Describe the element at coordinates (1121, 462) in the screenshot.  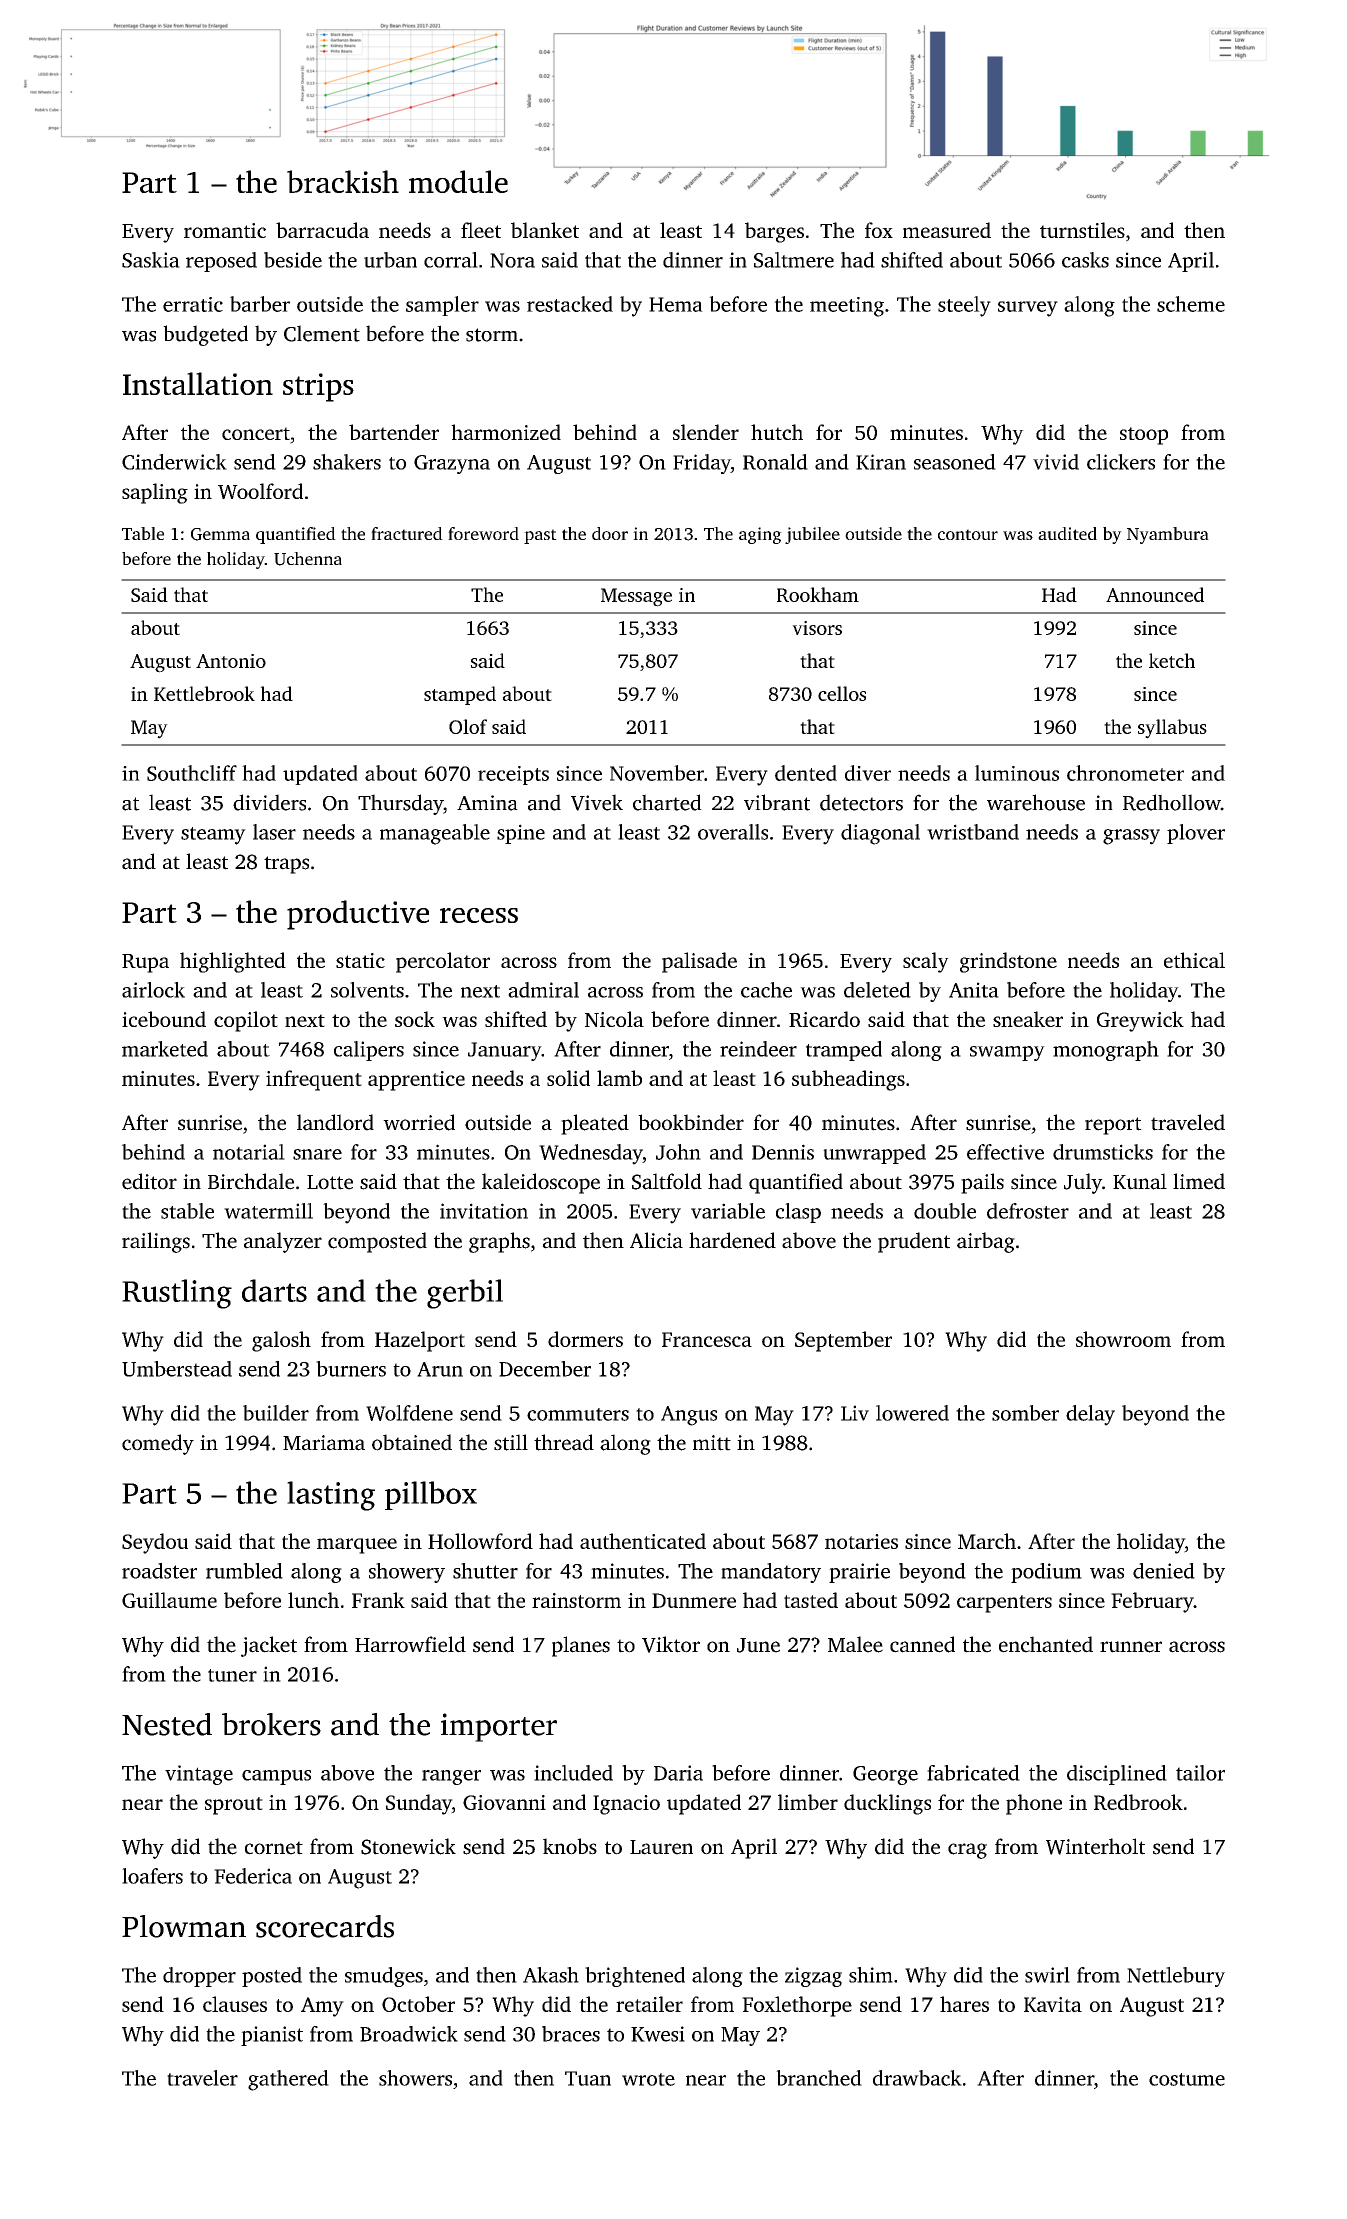
I see `clickers` at that location.
